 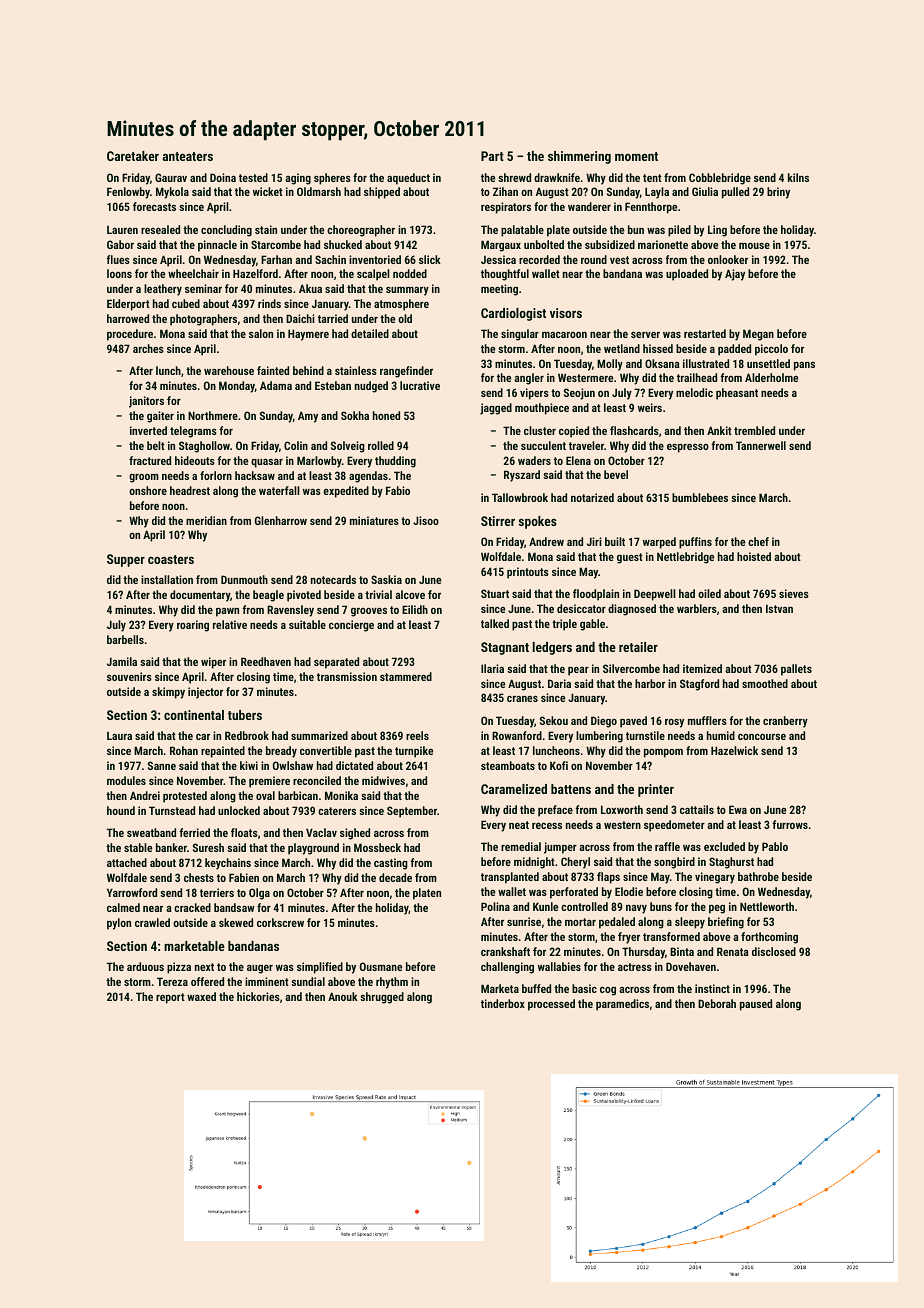 I want to click on auger, so click(x=260, y=969).
